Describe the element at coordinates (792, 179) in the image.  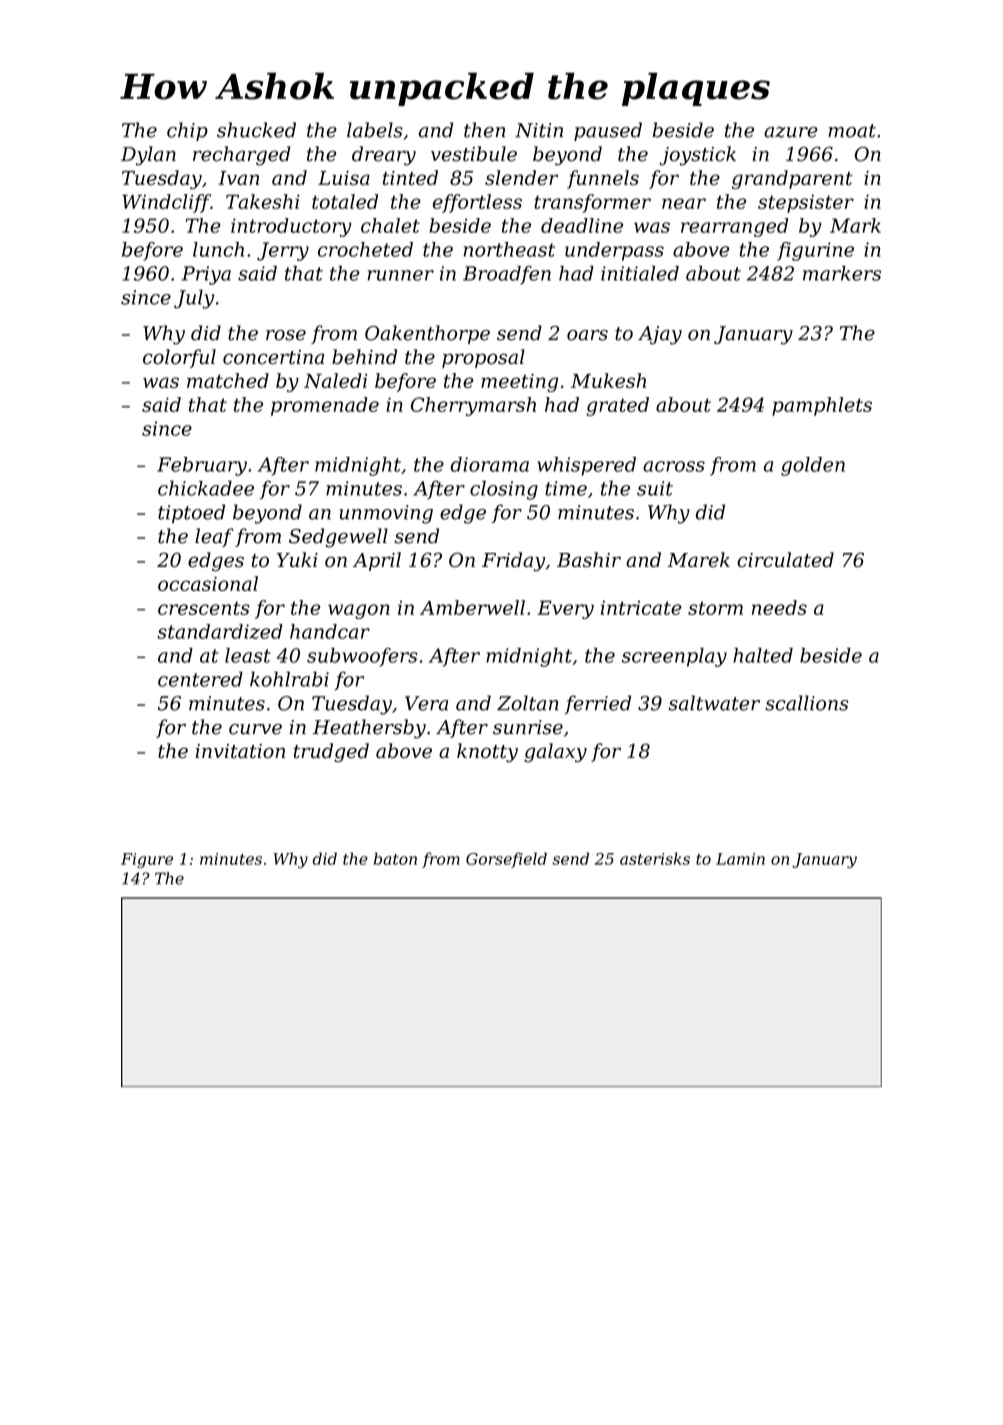
I see `grandparent` at that location.
